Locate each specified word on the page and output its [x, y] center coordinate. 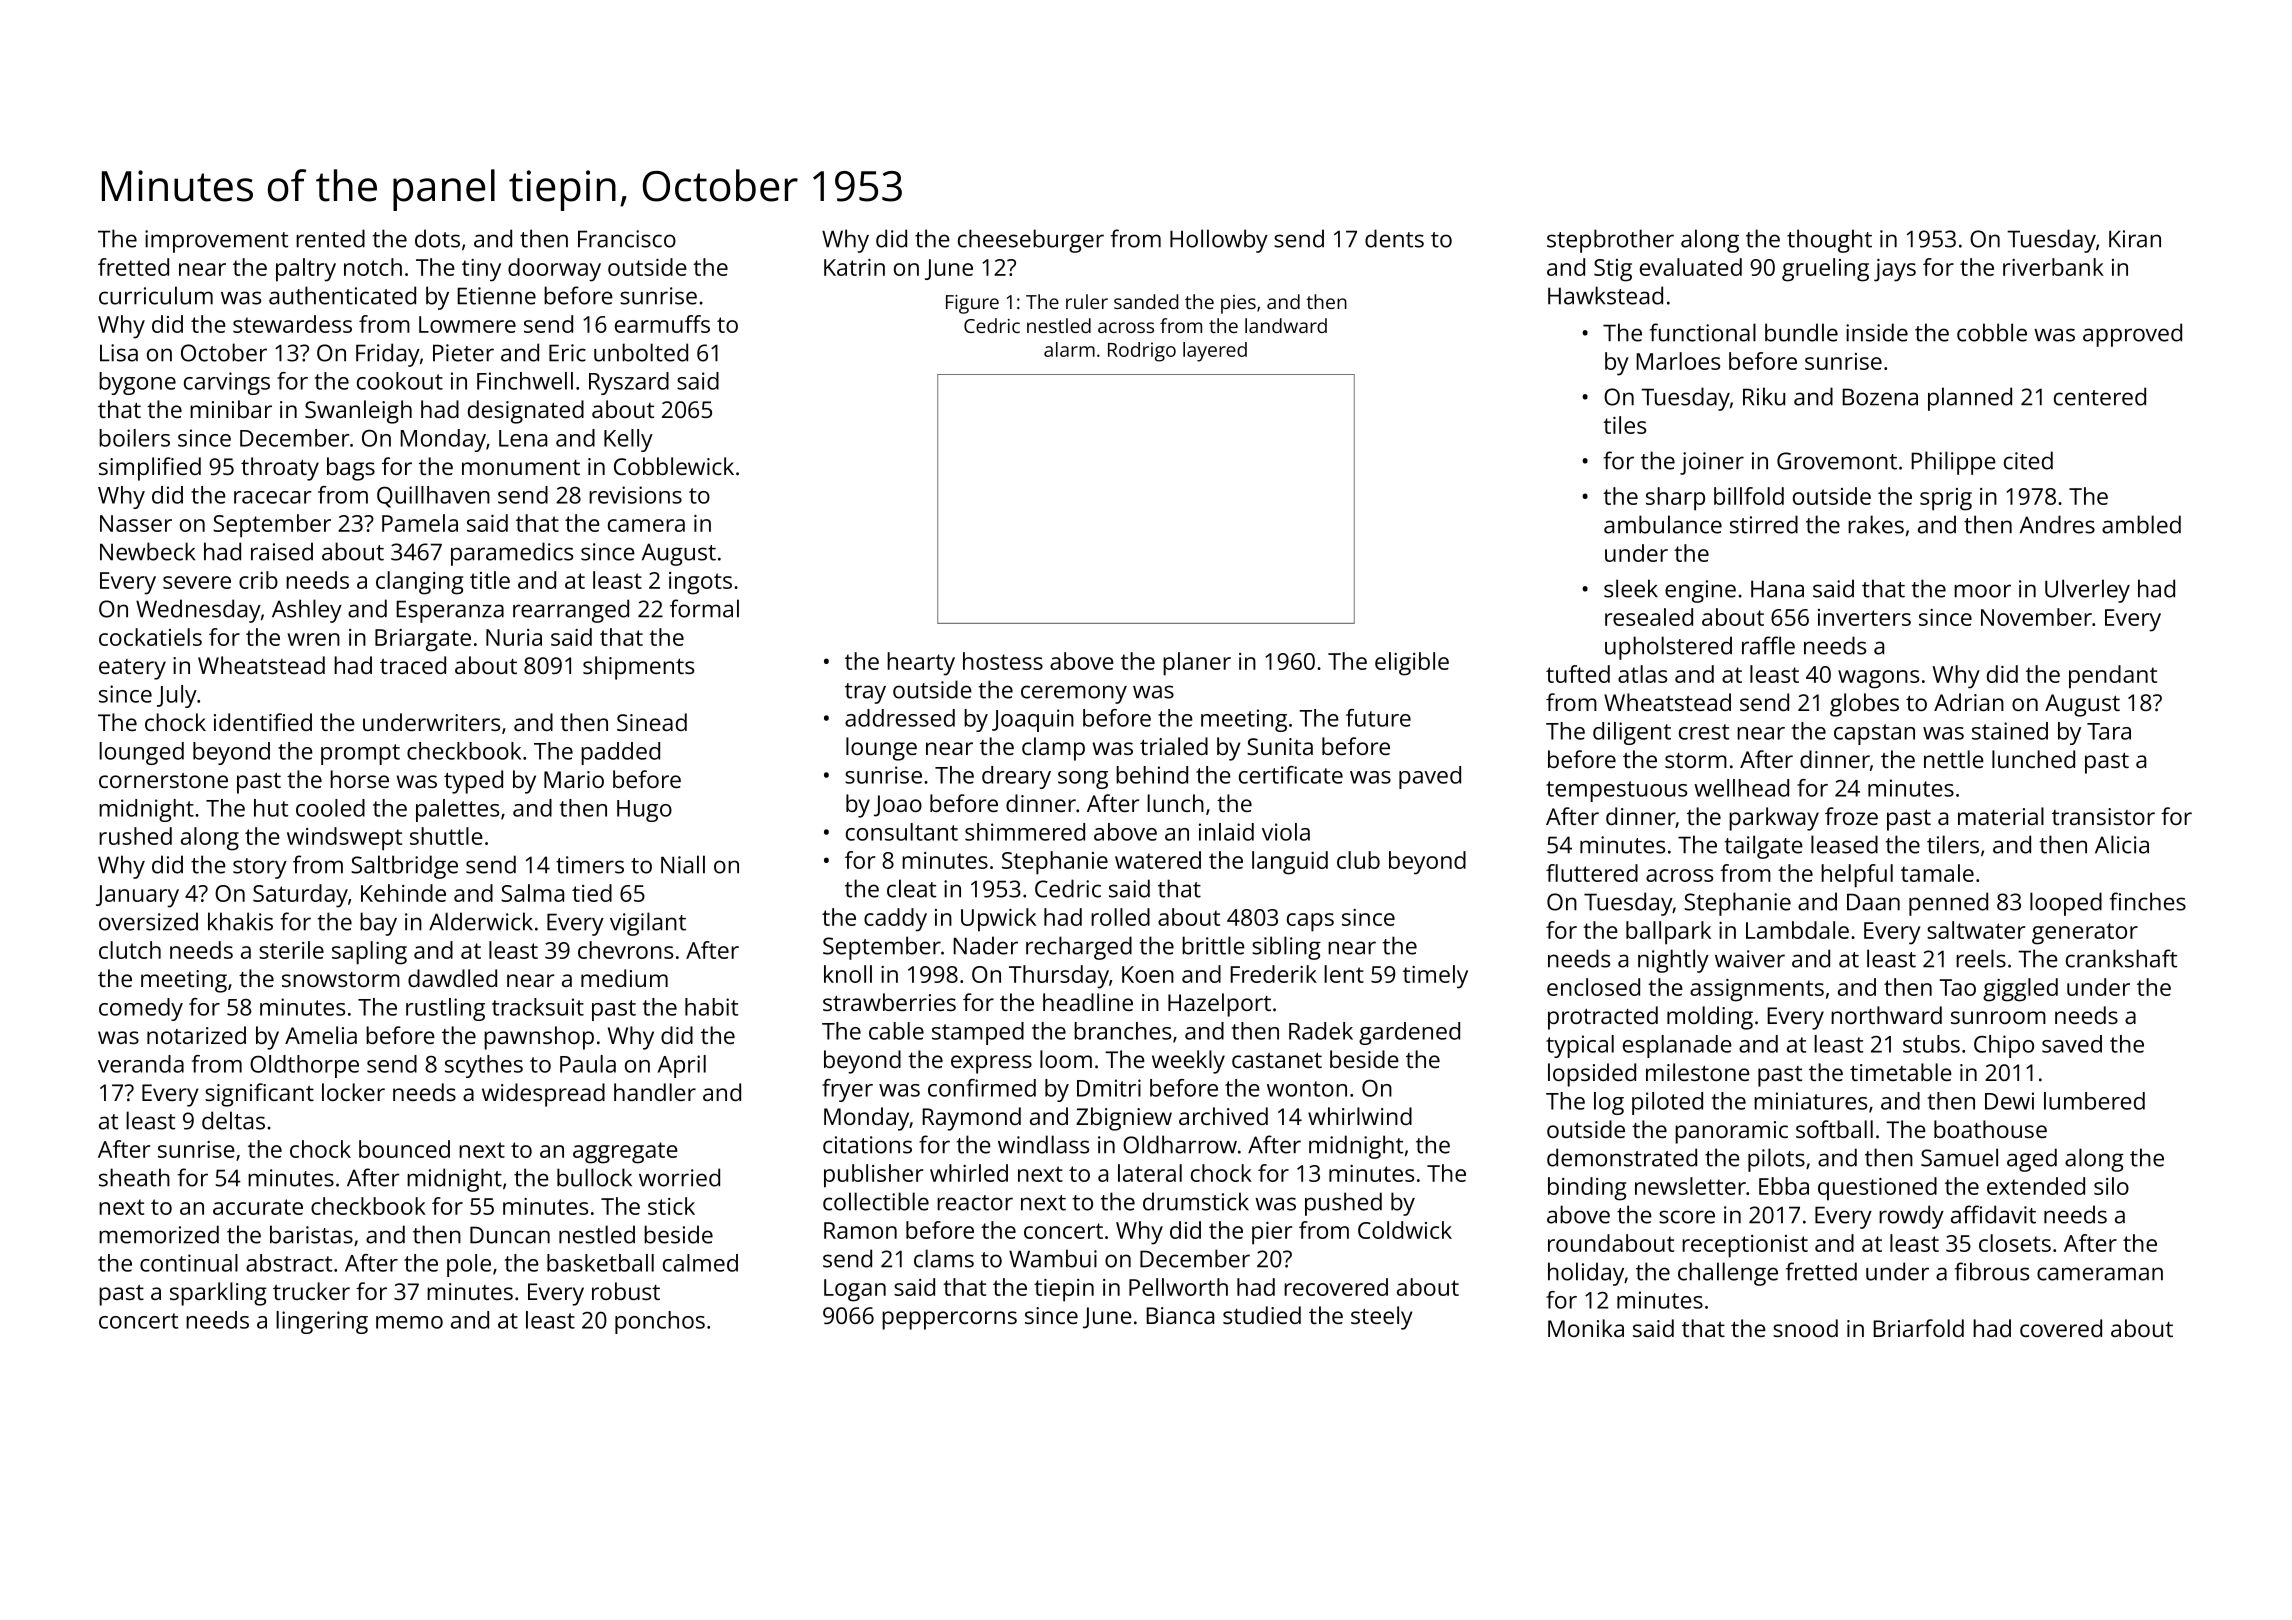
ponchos [660, 1322]
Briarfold [1919, 1328]
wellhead [1741, 788]
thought [1829, 241]
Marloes [1678, 361]
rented [330, 238]
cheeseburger [1031, 241]
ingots [700, 583]
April [682, 1066]
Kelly [628, 440]
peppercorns [949, 1320]
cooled [330, 808]
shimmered [1025, 832]
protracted [1603, 1018]
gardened [1409, 1033]
